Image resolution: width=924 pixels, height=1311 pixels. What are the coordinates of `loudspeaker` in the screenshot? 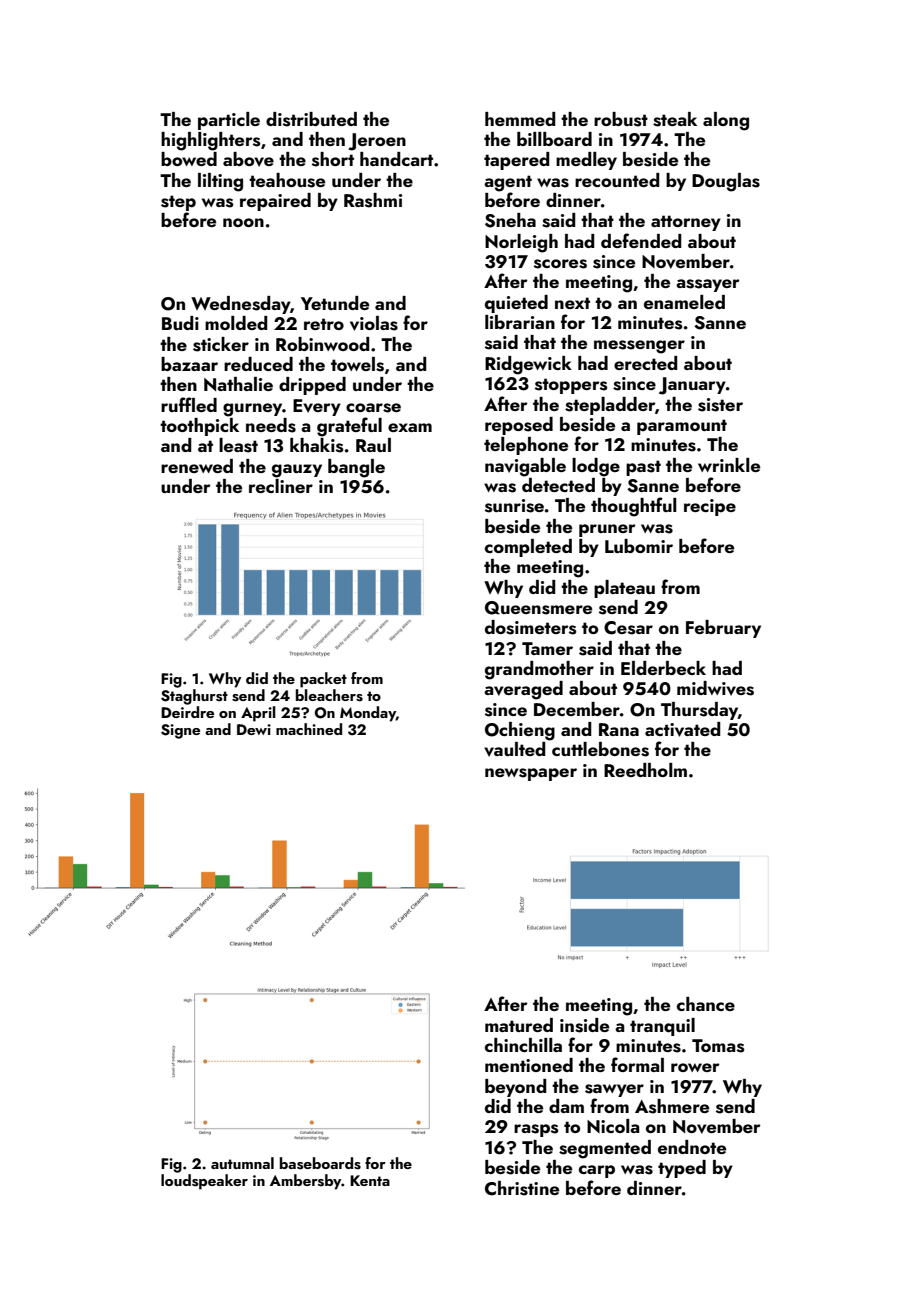 It's located at (204, 1182).
